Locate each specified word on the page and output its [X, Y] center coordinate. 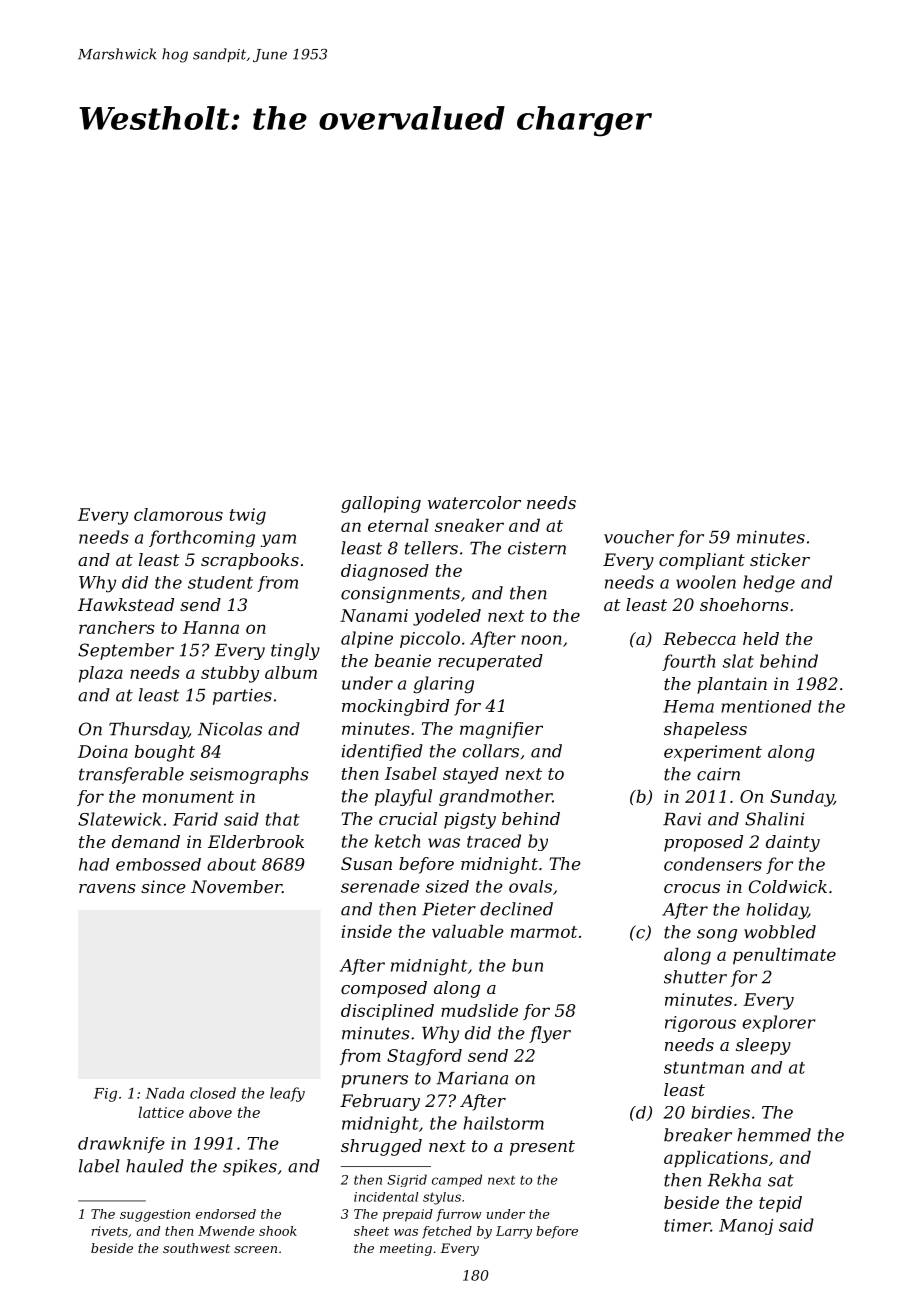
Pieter [449, 909]
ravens [107, 888]
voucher [639, 537]
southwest [196, 1248]
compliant [702, 561]
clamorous [178, 514]
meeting [406, 1249]
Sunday [802, 798]
